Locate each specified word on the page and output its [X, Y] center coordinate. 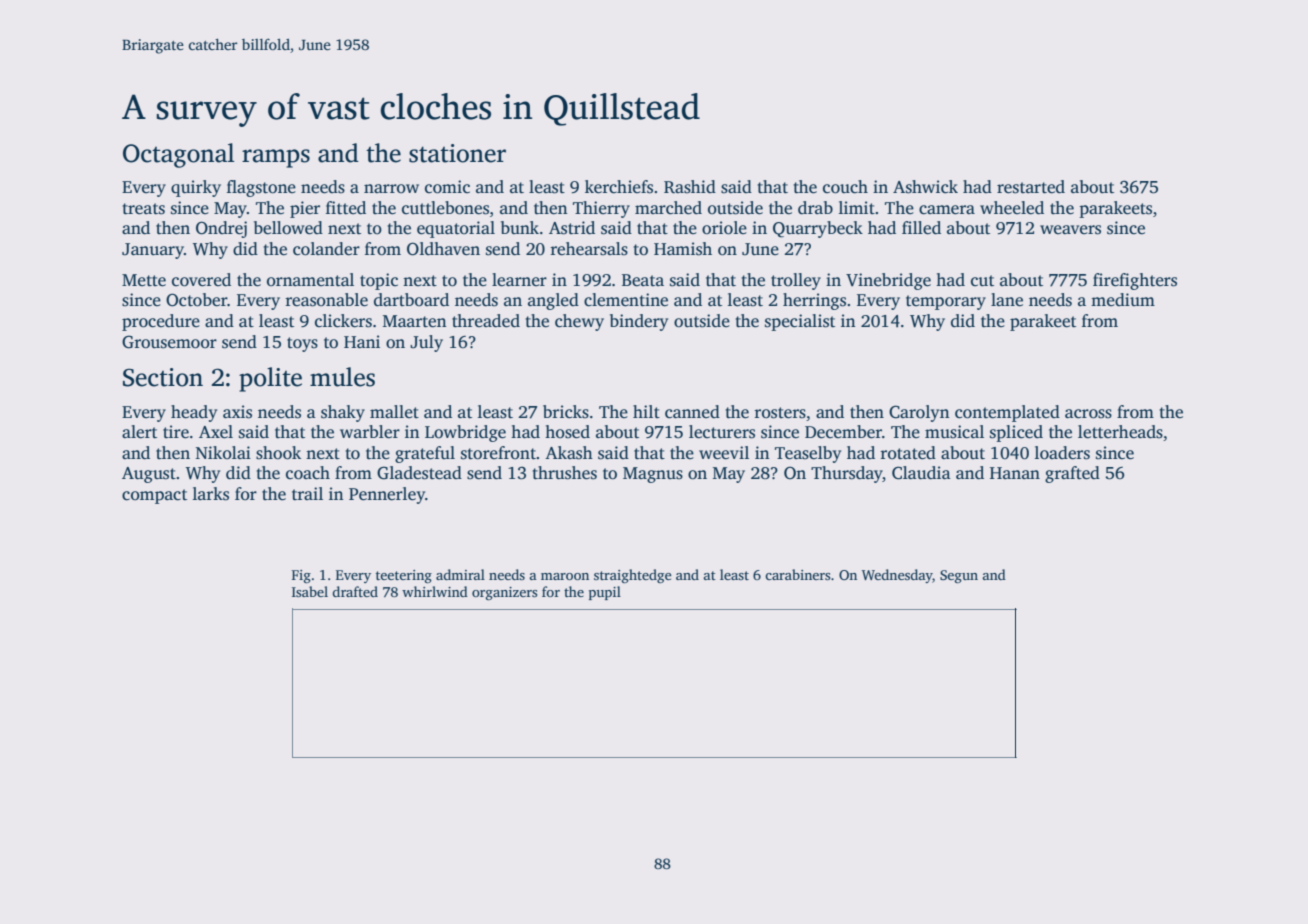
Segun [959, 577]
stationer [457, 153]
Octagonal [178, 155]
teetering [404, 577]
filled [921, 228]
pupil [605, 593]
